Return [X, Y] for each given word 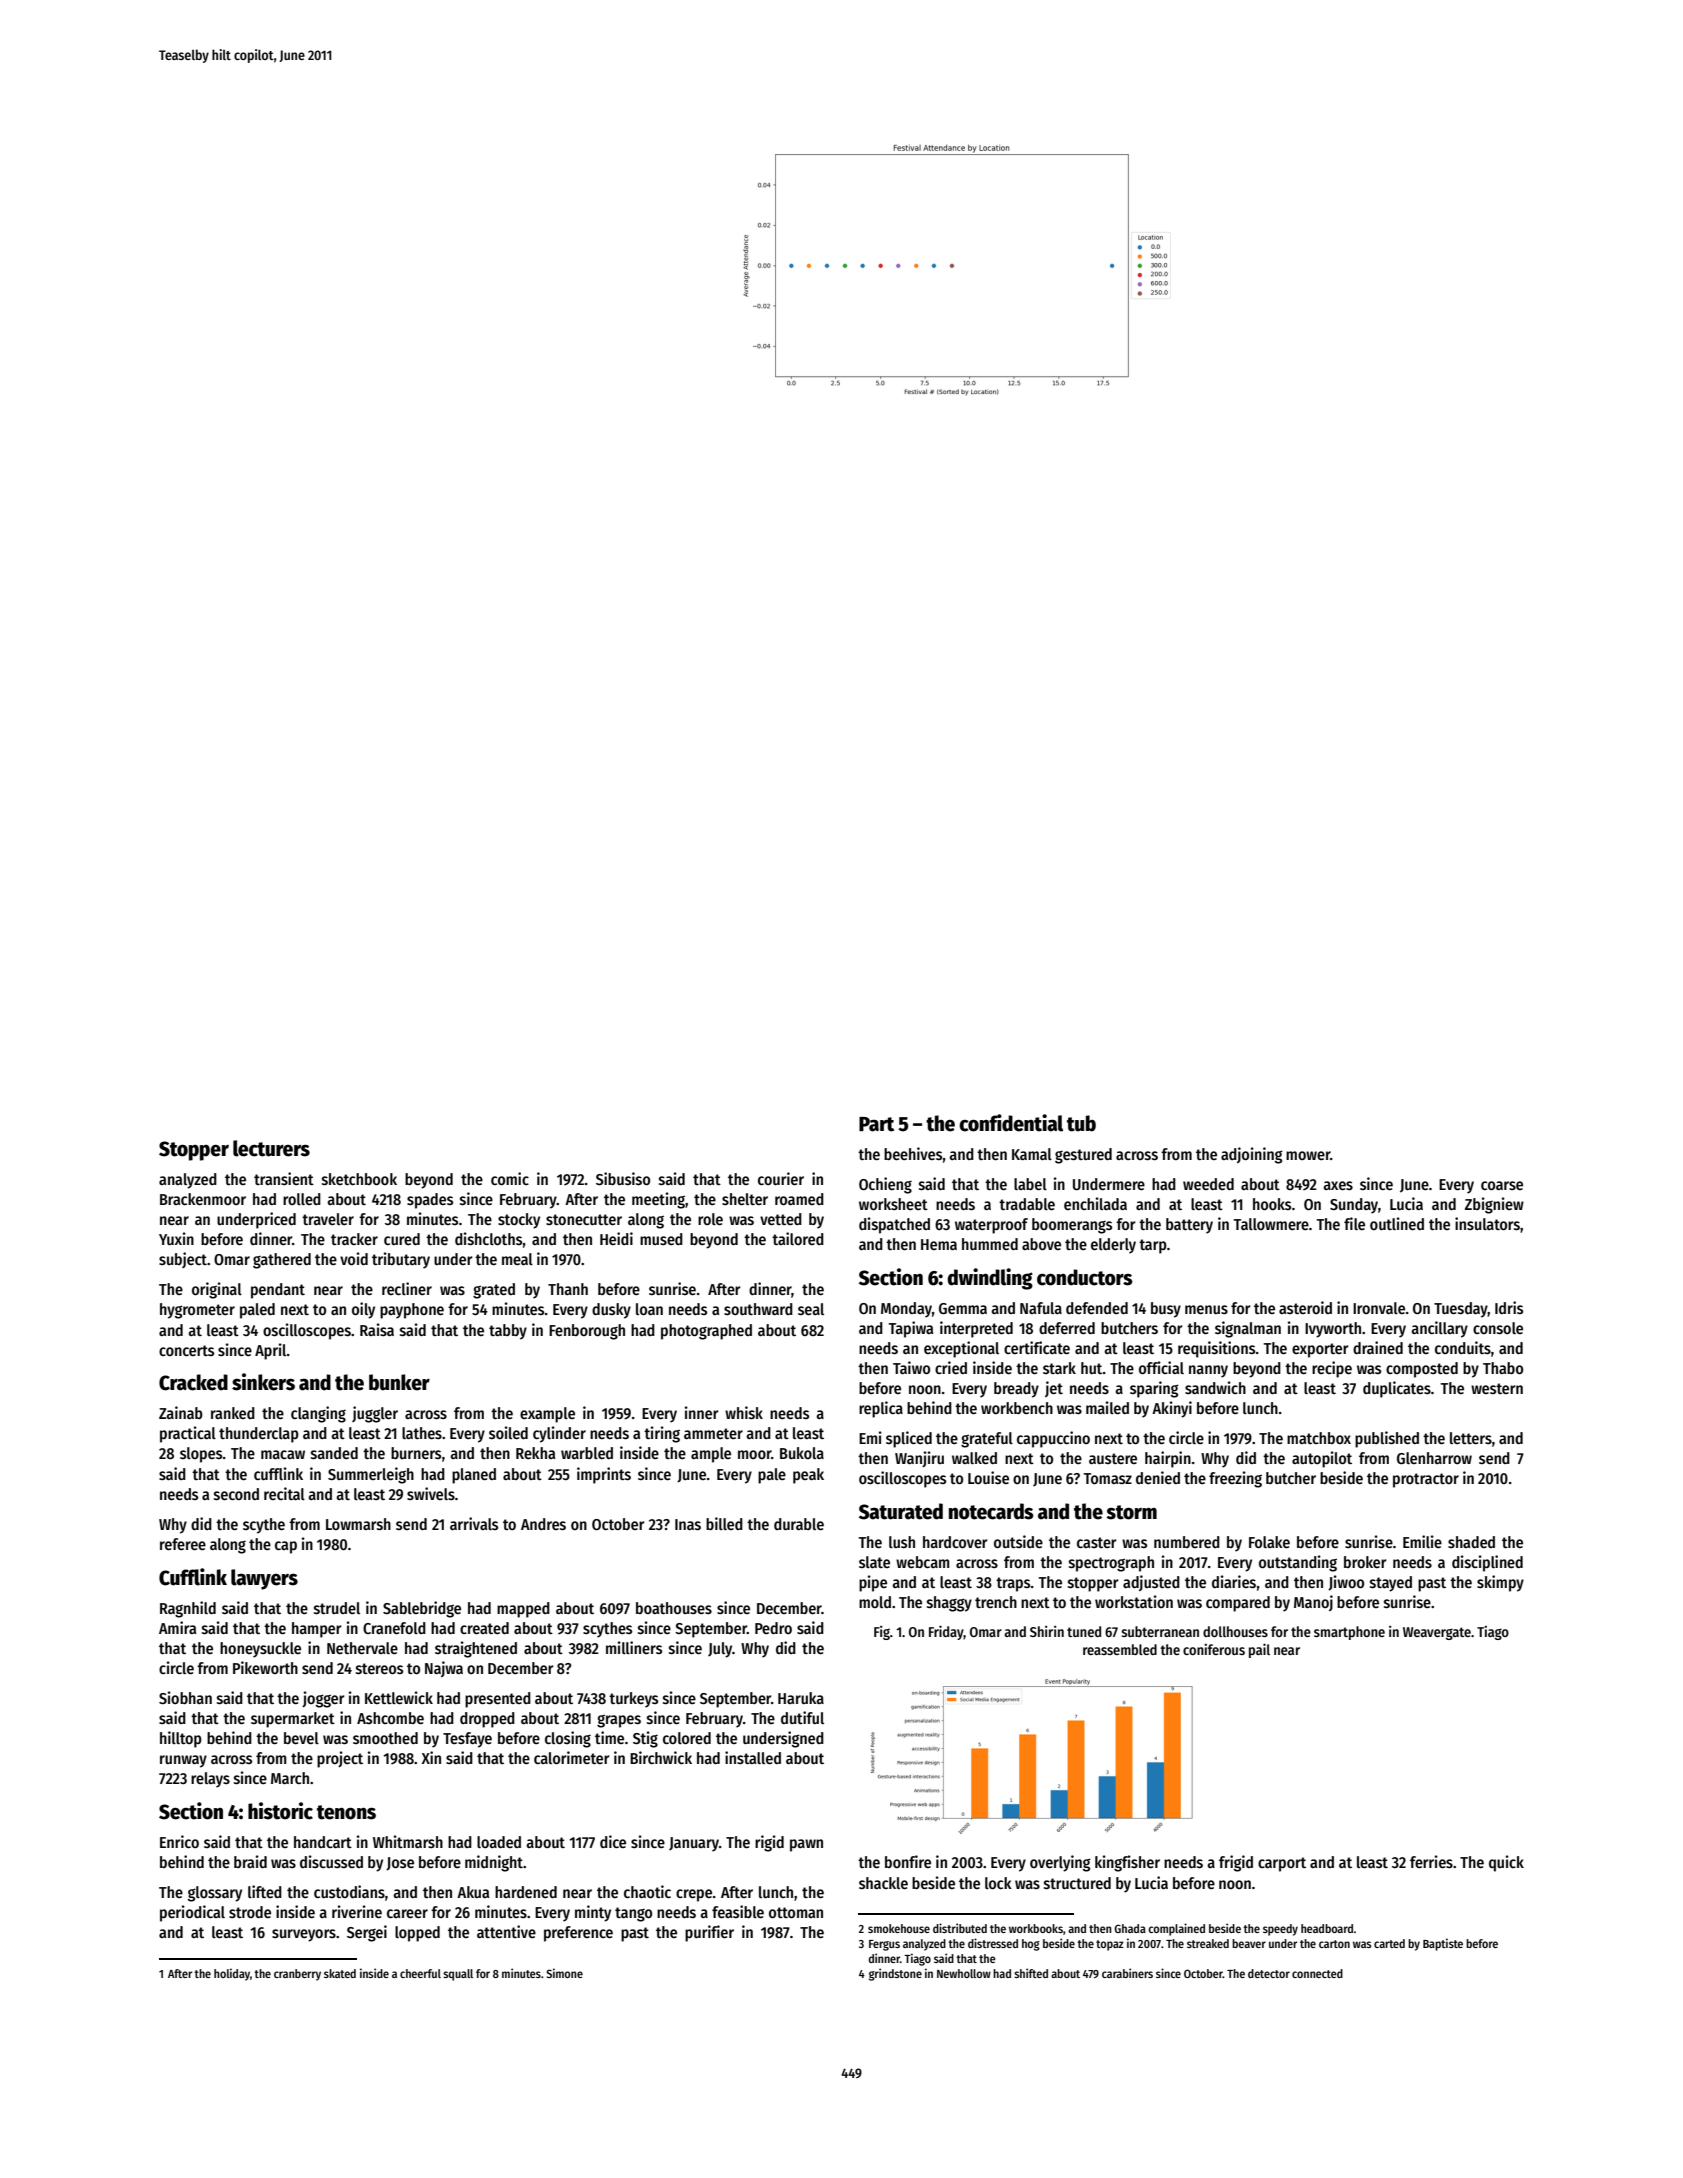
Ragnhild [188, 1609]
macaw [283, 1454]
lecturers [271, 1148]
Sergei [367, 1933]
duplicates [1397, 1389]
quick [1506, 1863]
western [1497, 1388]
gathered [282, 1261]
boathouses [674, 1608]
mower [1308, 1155]
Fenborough [587, 1332]
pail [1259, 1650]
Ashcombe [390, 1718]
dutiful [802, 1717]
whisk [744, 1413]
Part [876, 1124]
